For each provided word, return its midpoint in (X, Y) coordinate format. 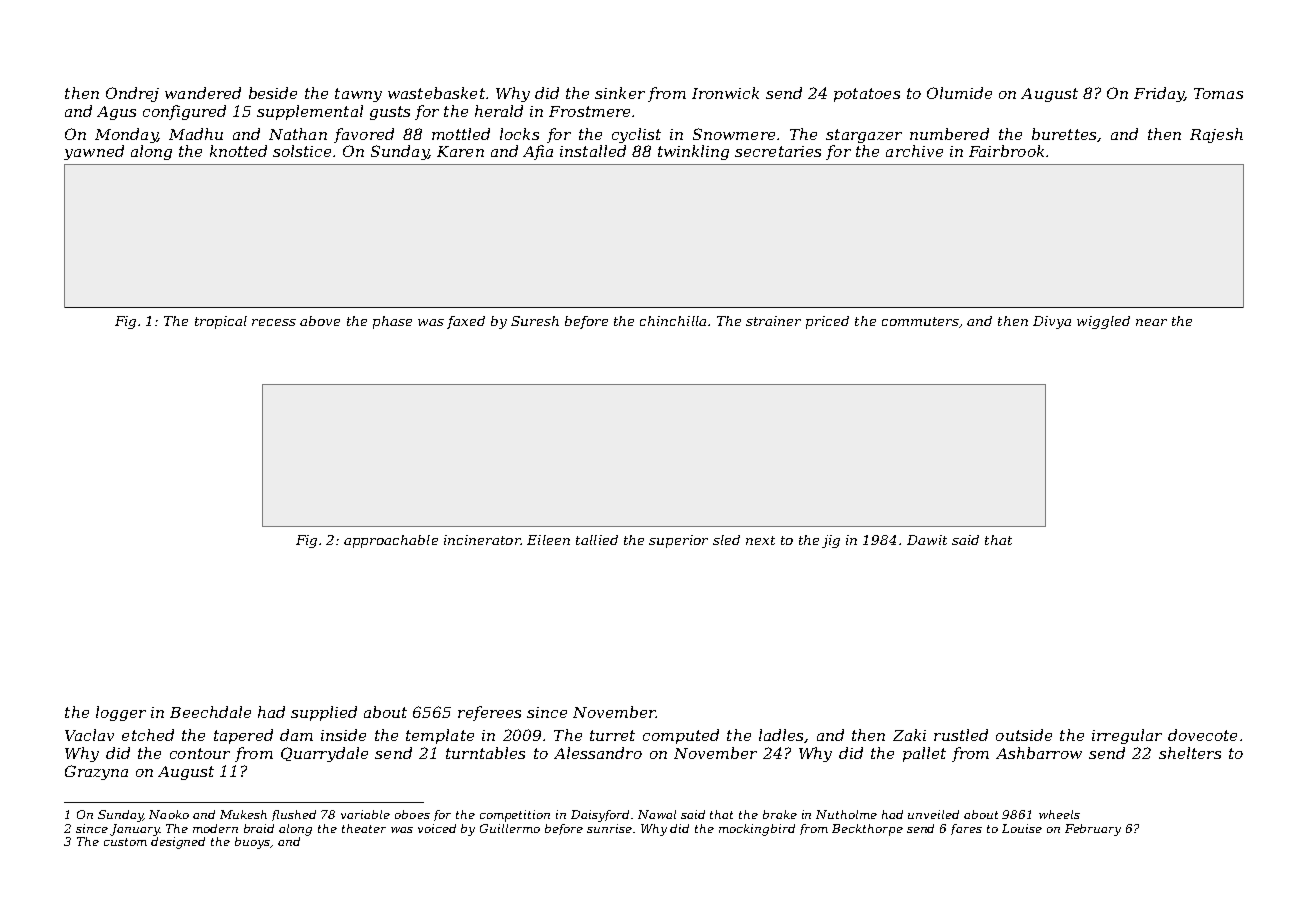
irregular (1127, 736)
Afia (538, 152)
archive (914, 151)
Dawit (927, 540)
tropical (221, 322)
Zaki (909, 735)
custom (125, 842)
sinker (620, 93)
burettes (1064, 134)
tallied (597, 540)
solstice (303, 151)
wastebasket (436, 93)
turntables (485, 753)
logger (121, 713)
